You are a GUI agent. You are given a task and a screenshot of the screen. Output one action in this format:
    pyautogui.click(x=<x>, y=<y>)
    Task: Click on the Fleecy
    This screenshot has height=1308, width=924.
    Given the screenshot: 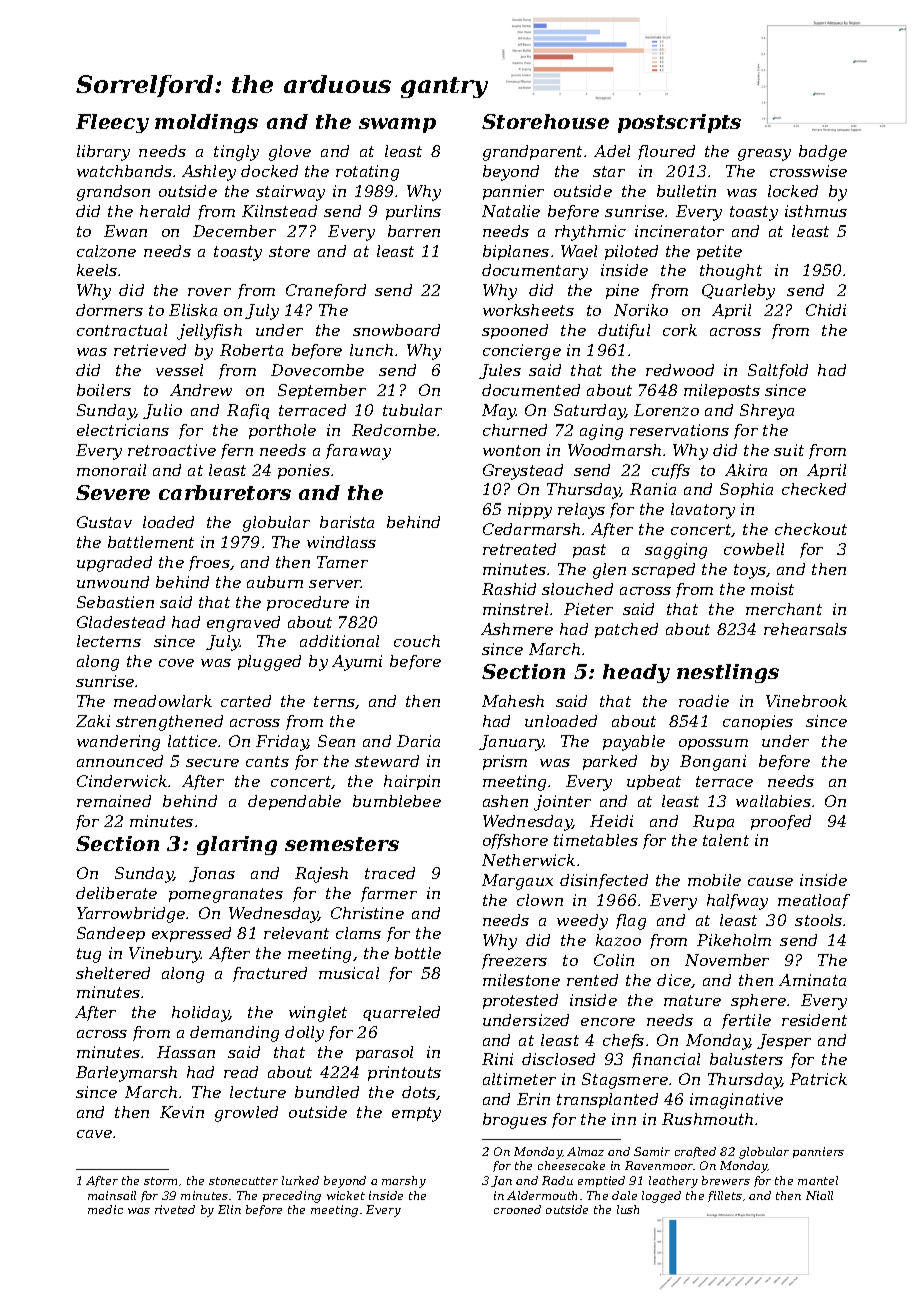 What is the action you would take?
    pyautogui.click(x=112, y=123)
